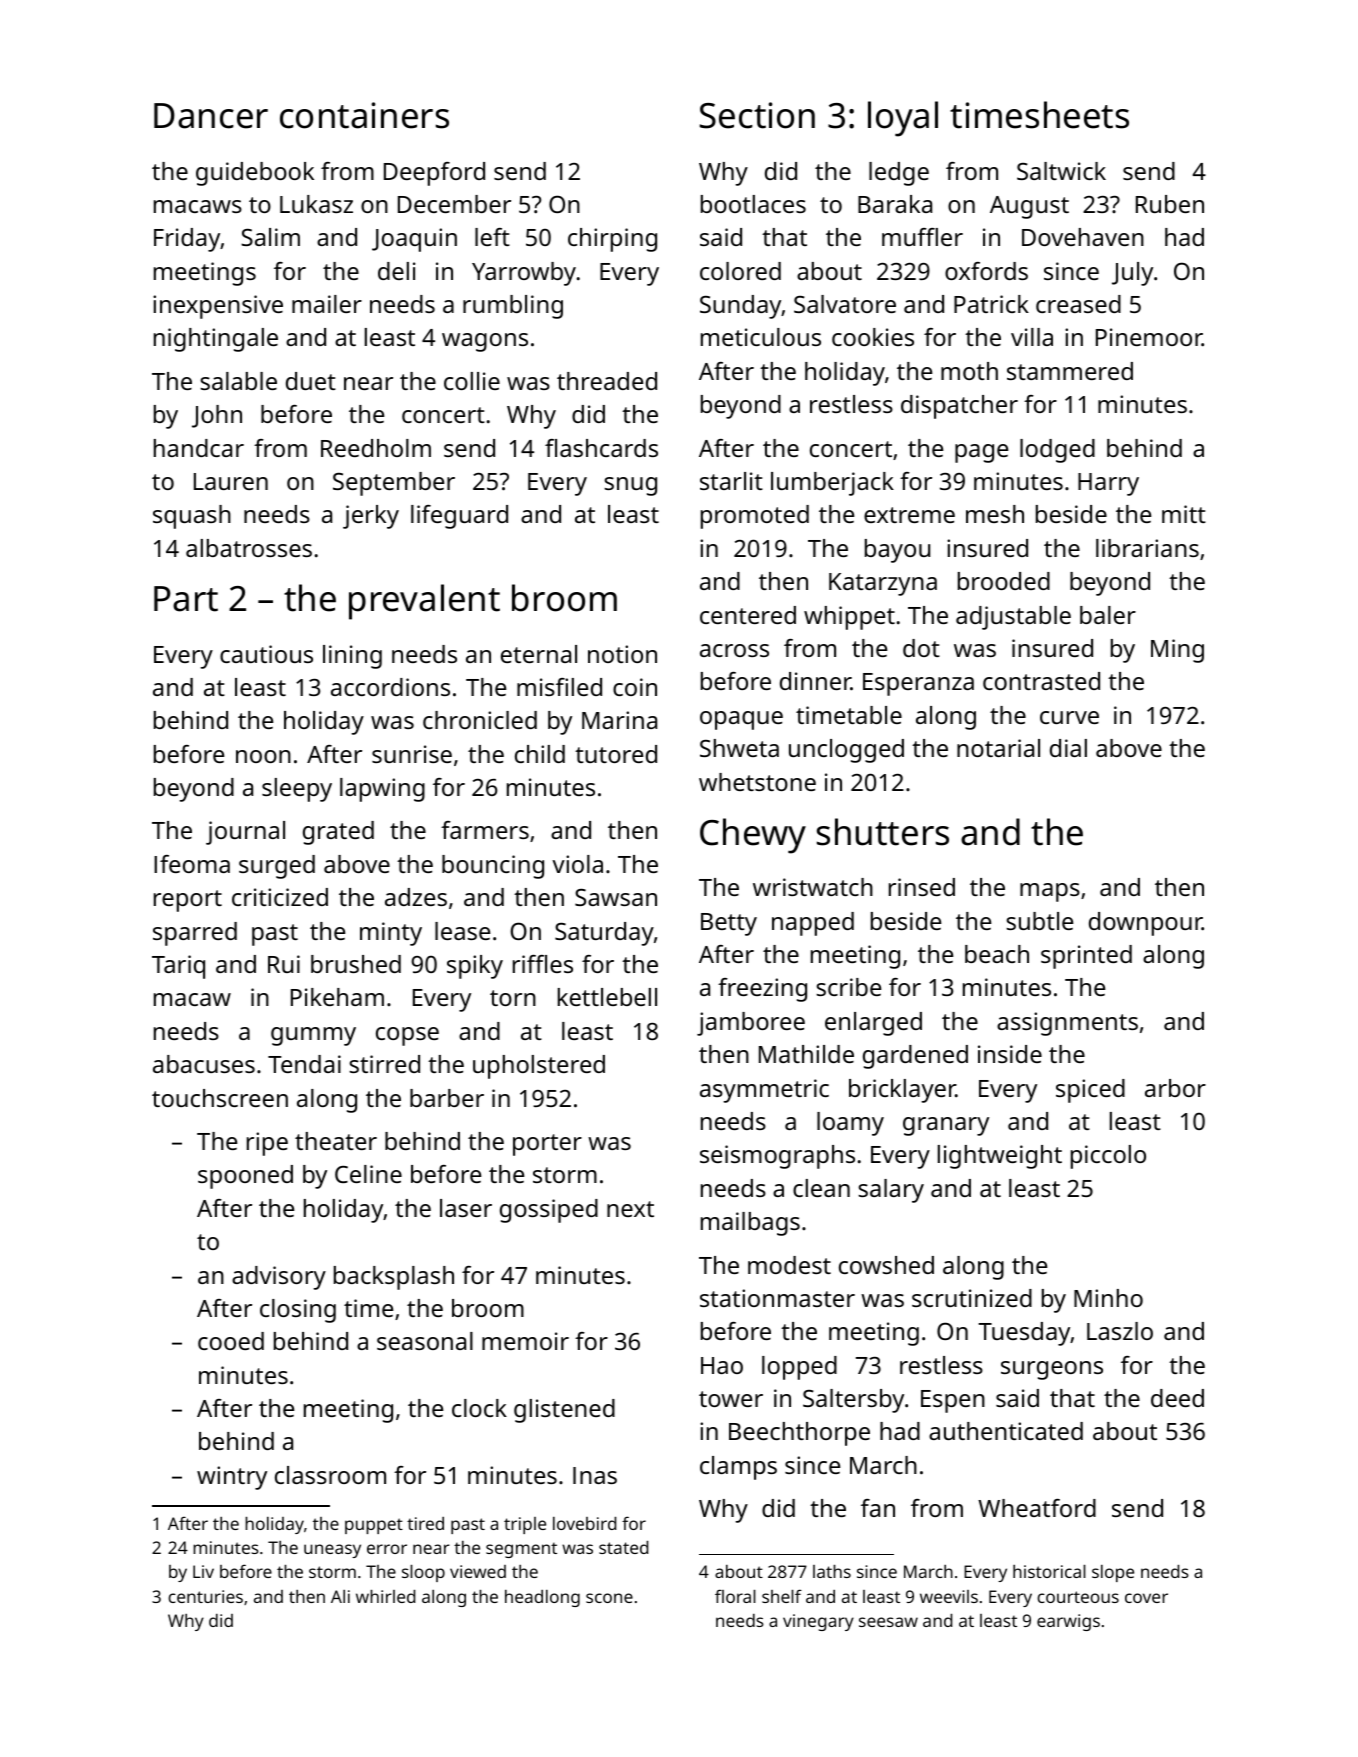 Image resolution: width=1358 pixels, height=1757 pixels. Describe the element at coordinates (1037, 1508) in the screenshot. I see `Wheatford` at that location.
